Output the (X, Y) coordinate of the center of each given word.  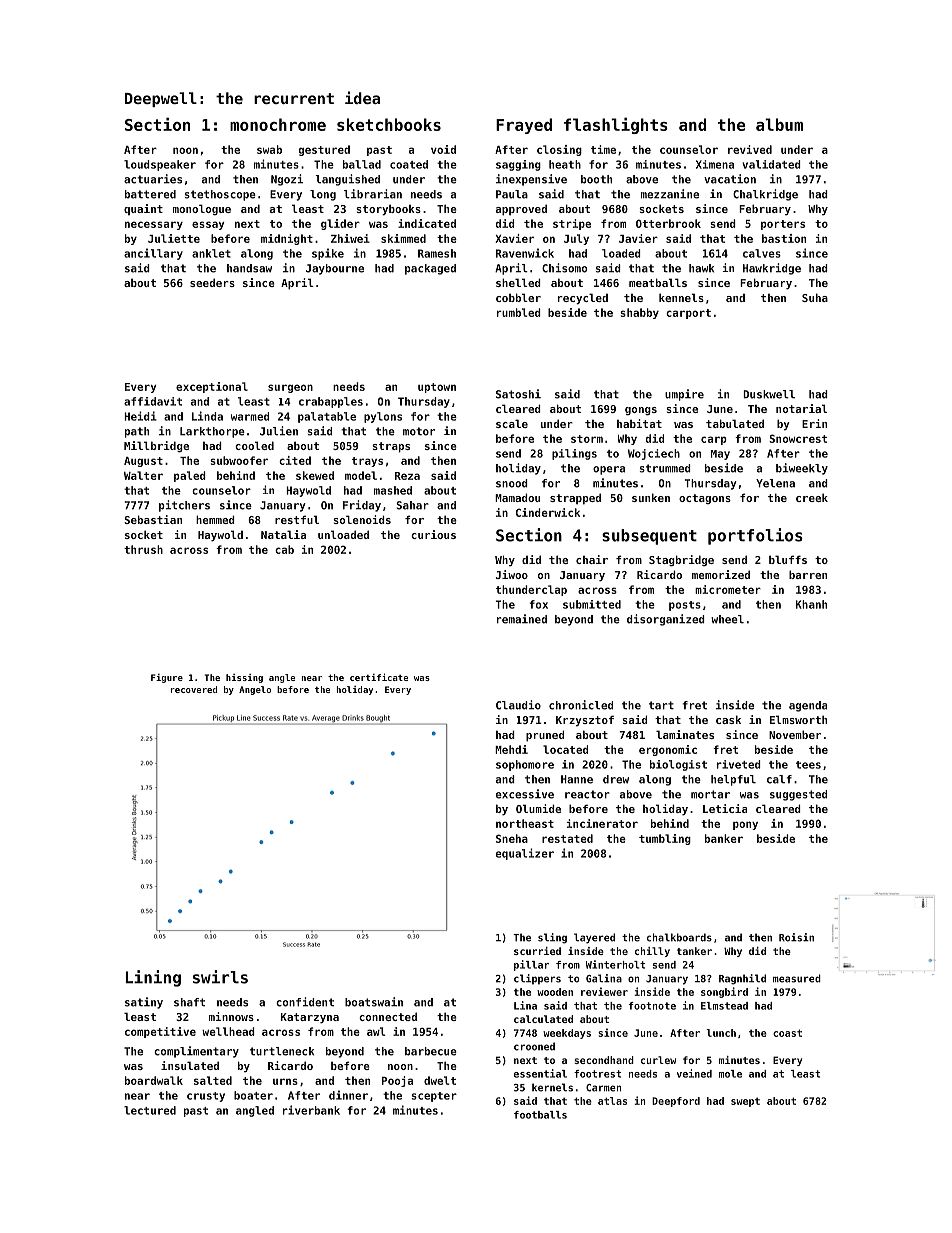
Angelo (255, 690)
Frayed (524, 126)
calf (779, 779)
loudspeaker (160, 165)
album (779, 124)
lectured (150, 1110)
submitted (592, 604)
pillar (531, 965)
